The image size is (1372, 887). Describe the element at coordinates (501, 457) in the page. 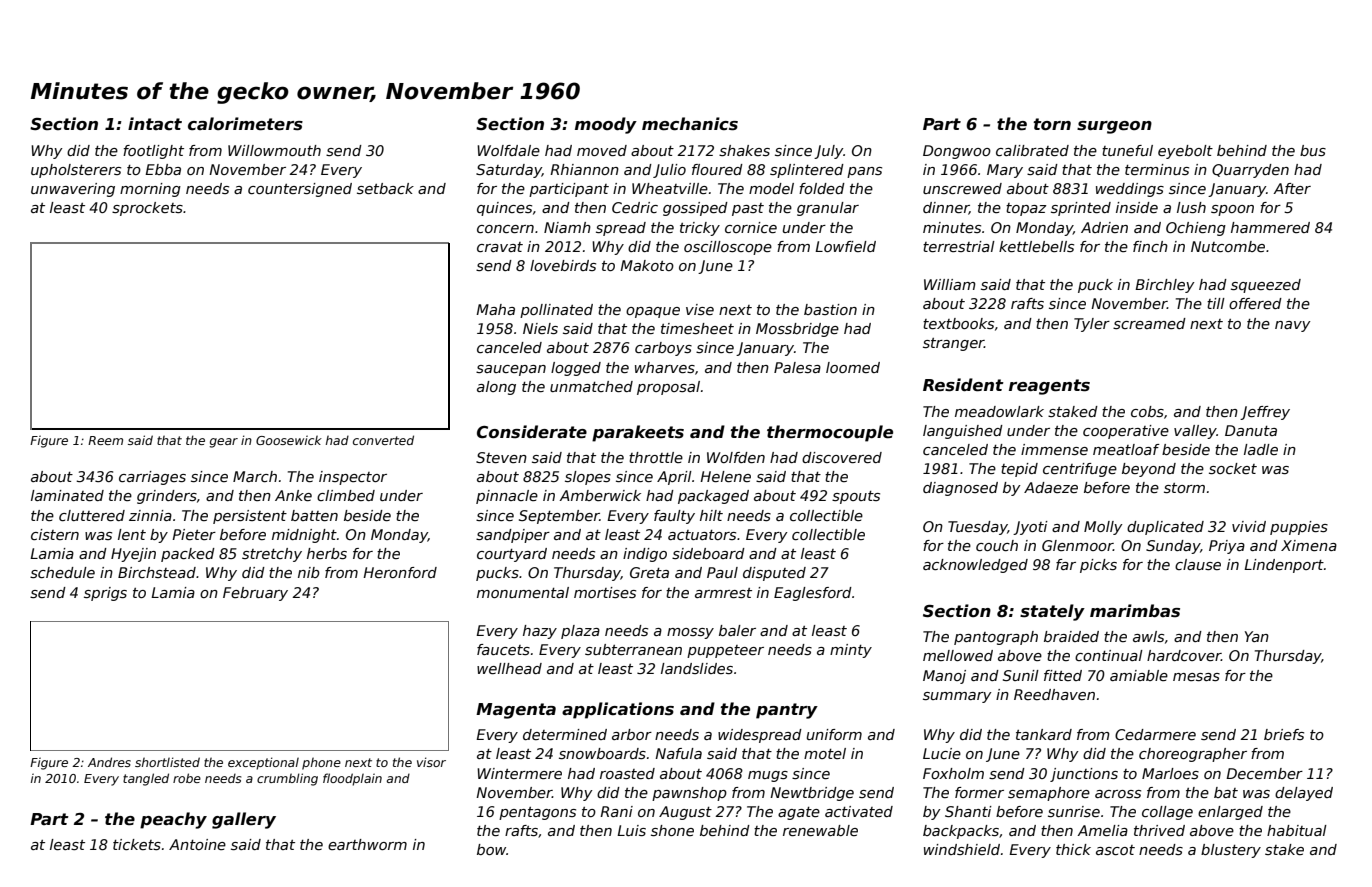

I see `Steven` at that location.
